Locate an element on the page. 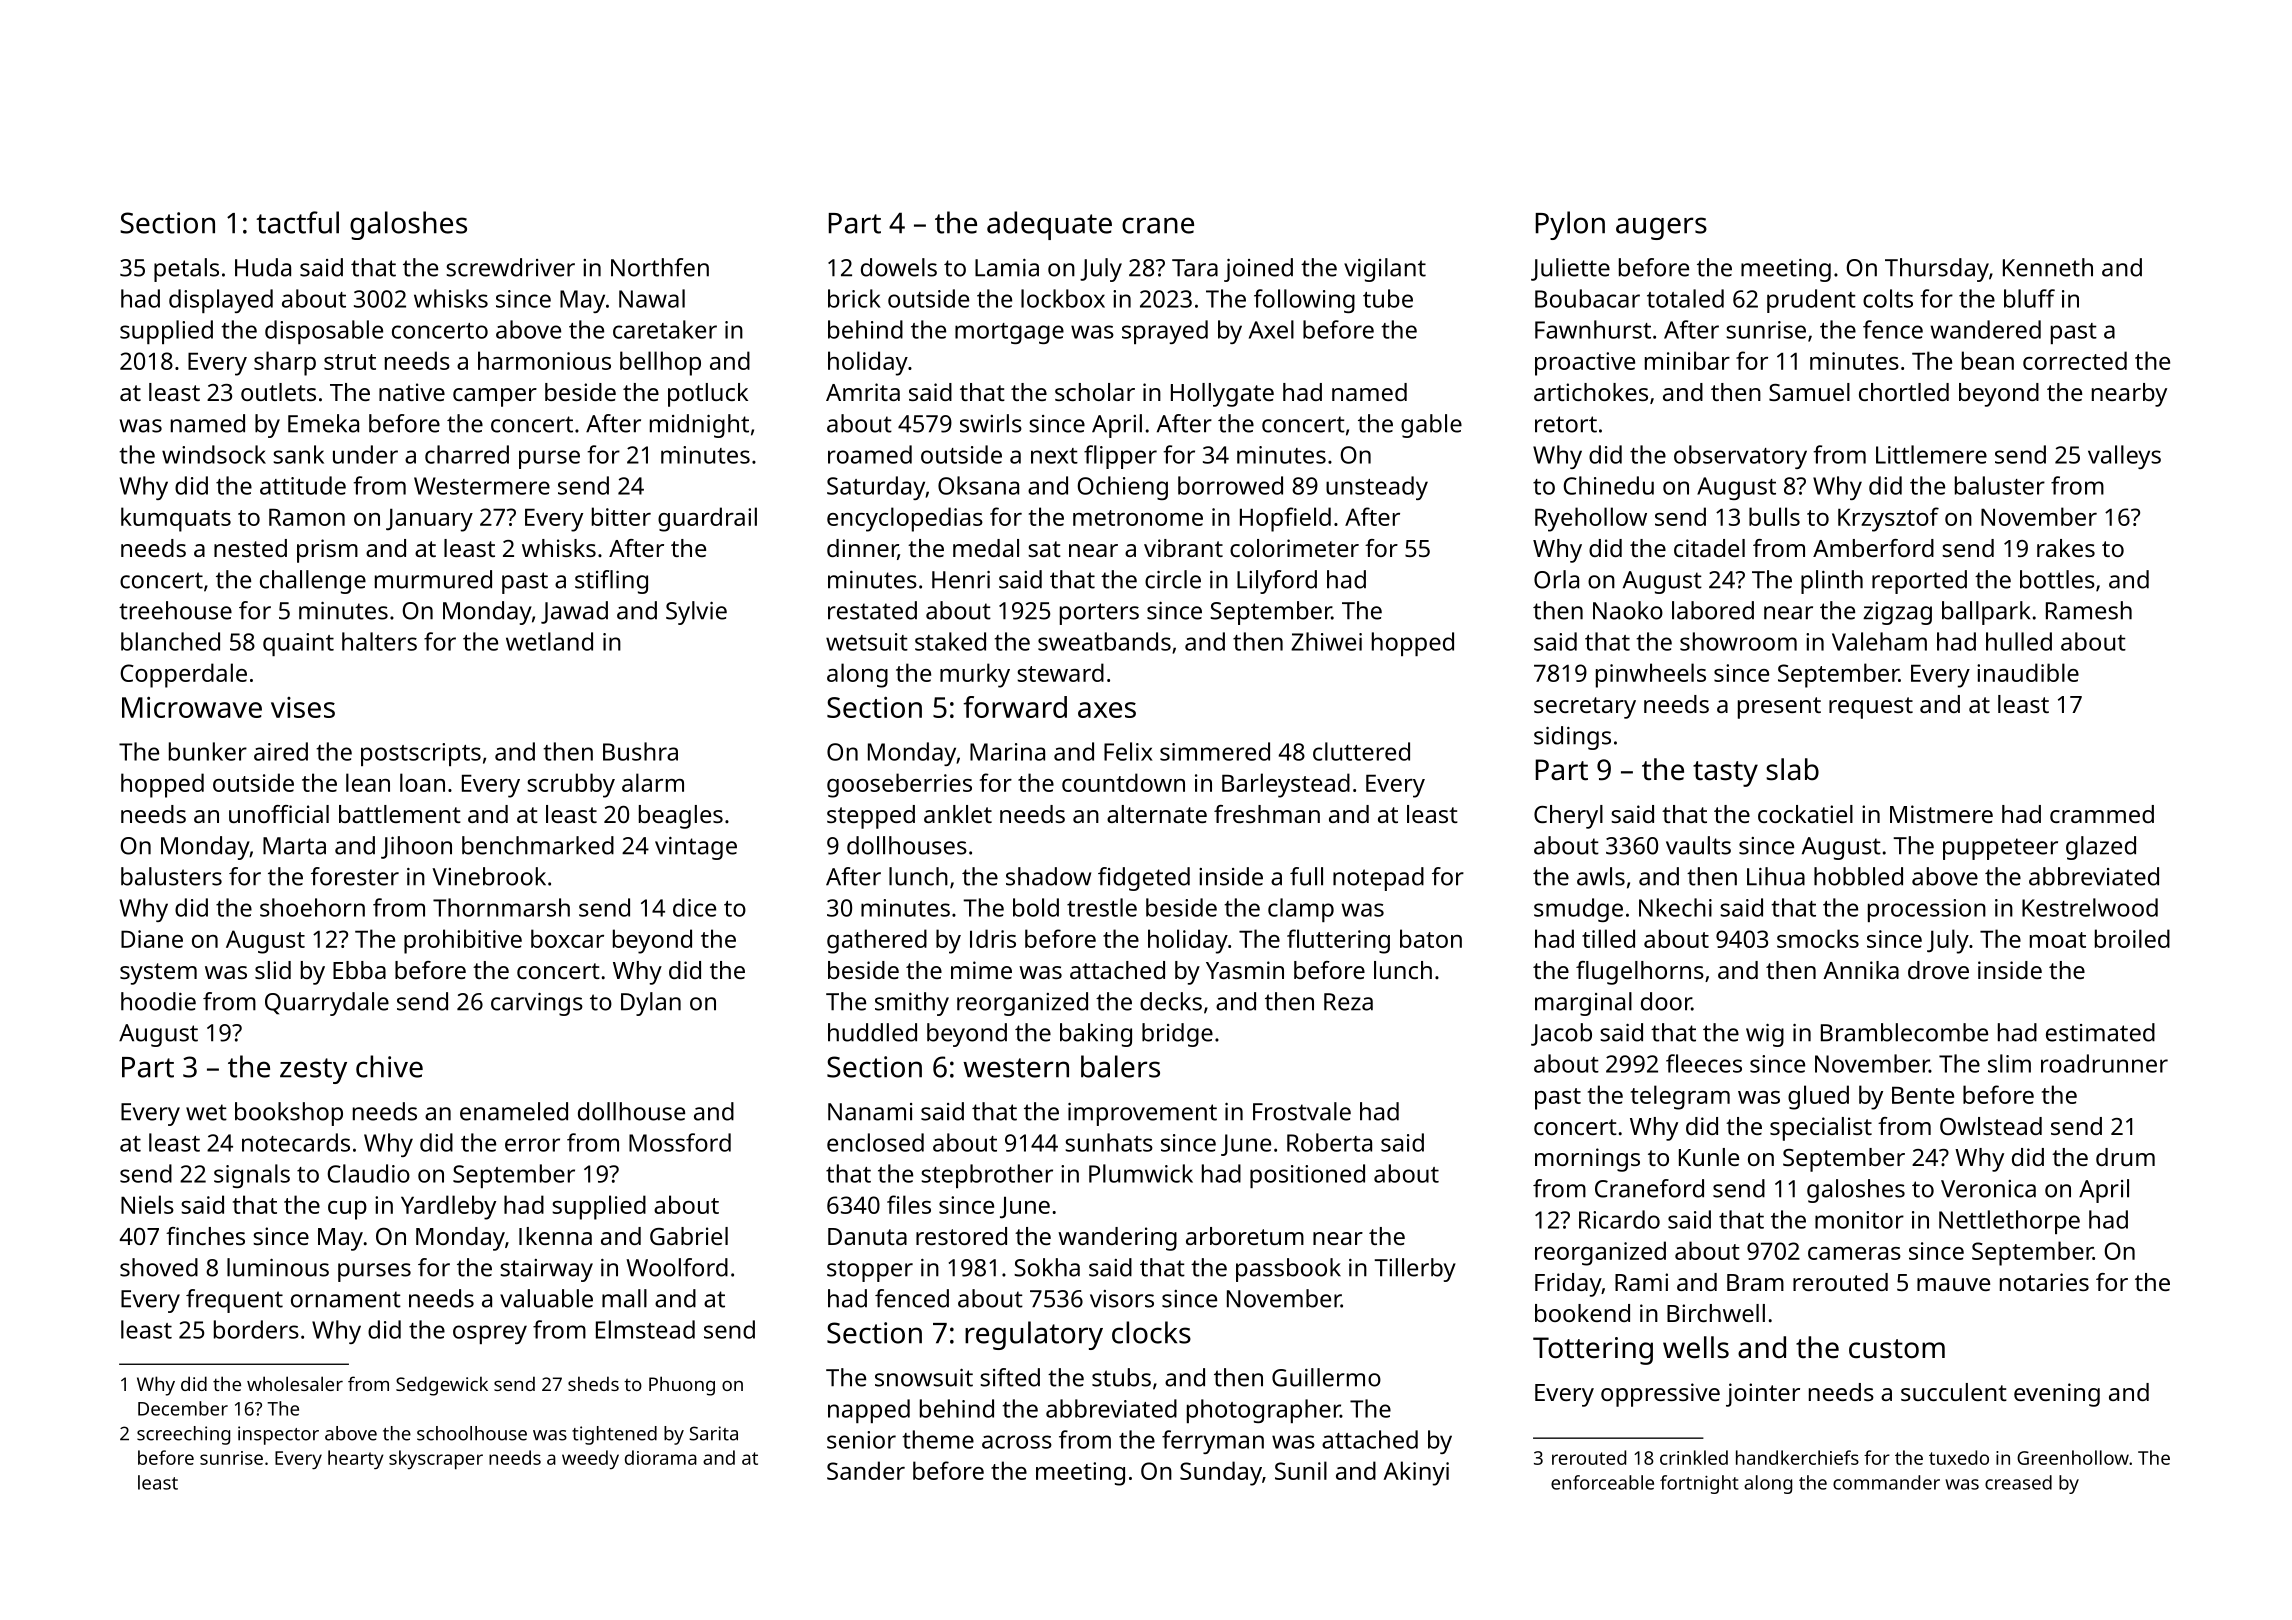 Image resolution: width=2292 pixels, height=1620 pixels. lockbox is located at coordinates (1063, 298).
